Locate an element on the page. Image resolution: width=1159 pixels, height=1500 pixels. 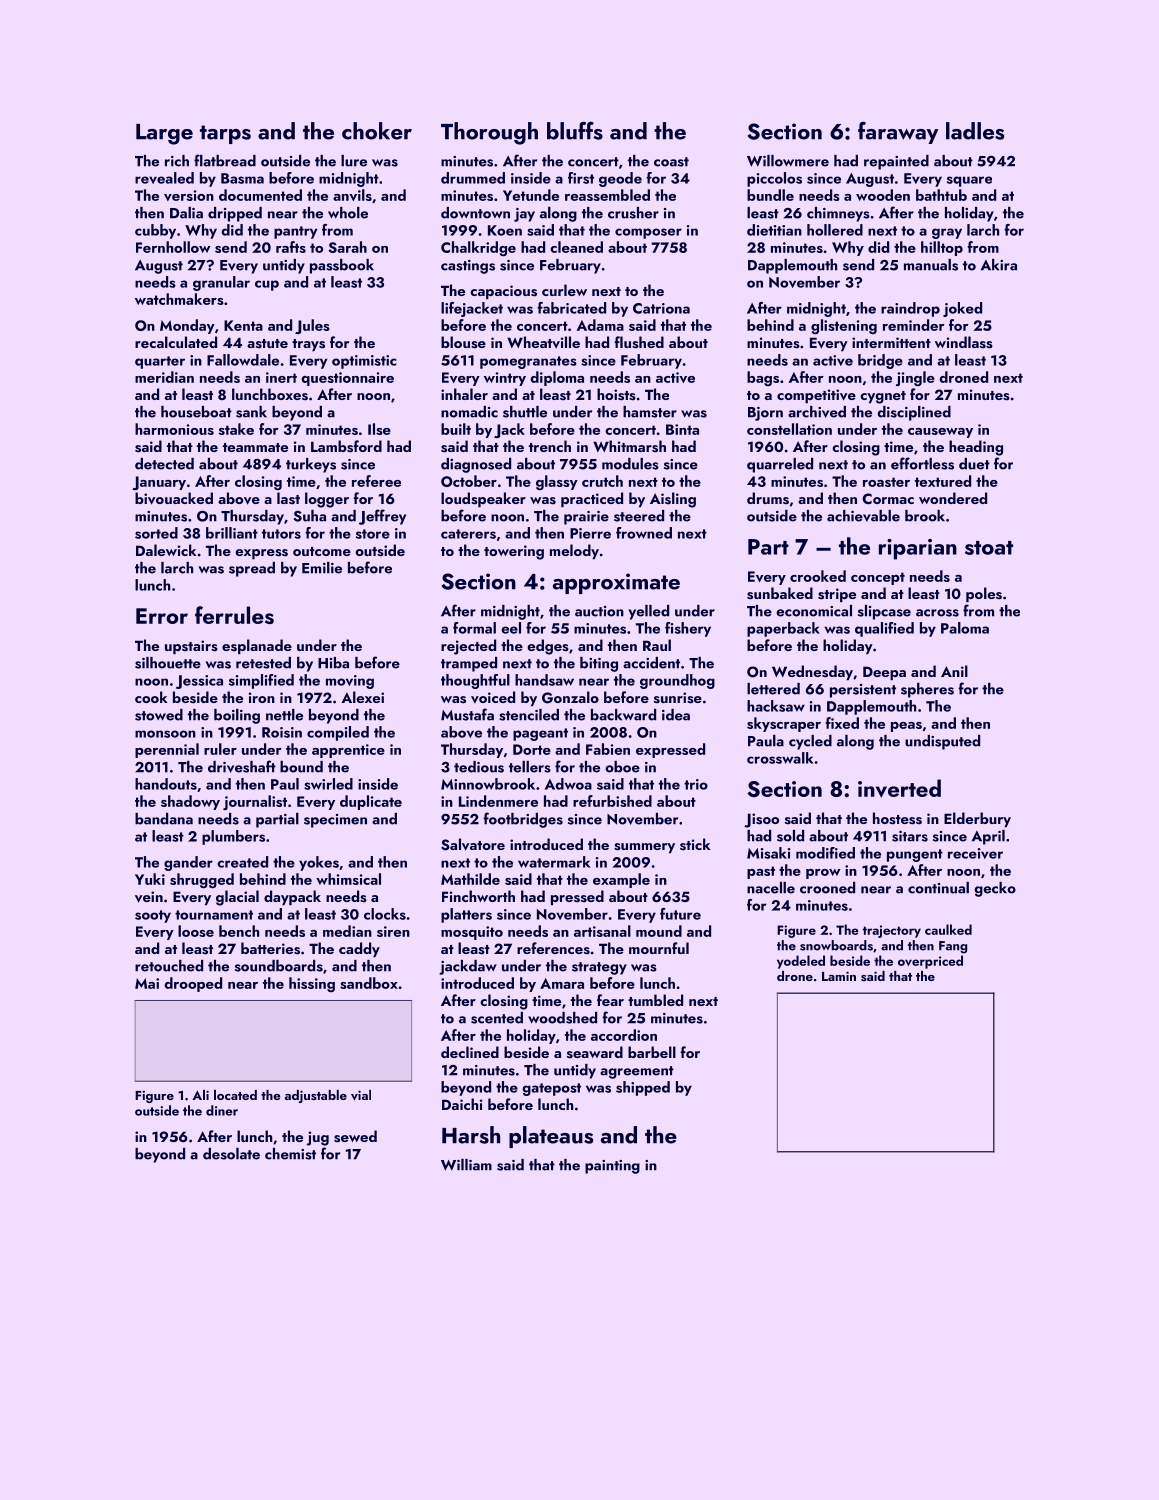
Harsh is located at coordinates (471, 1135).
